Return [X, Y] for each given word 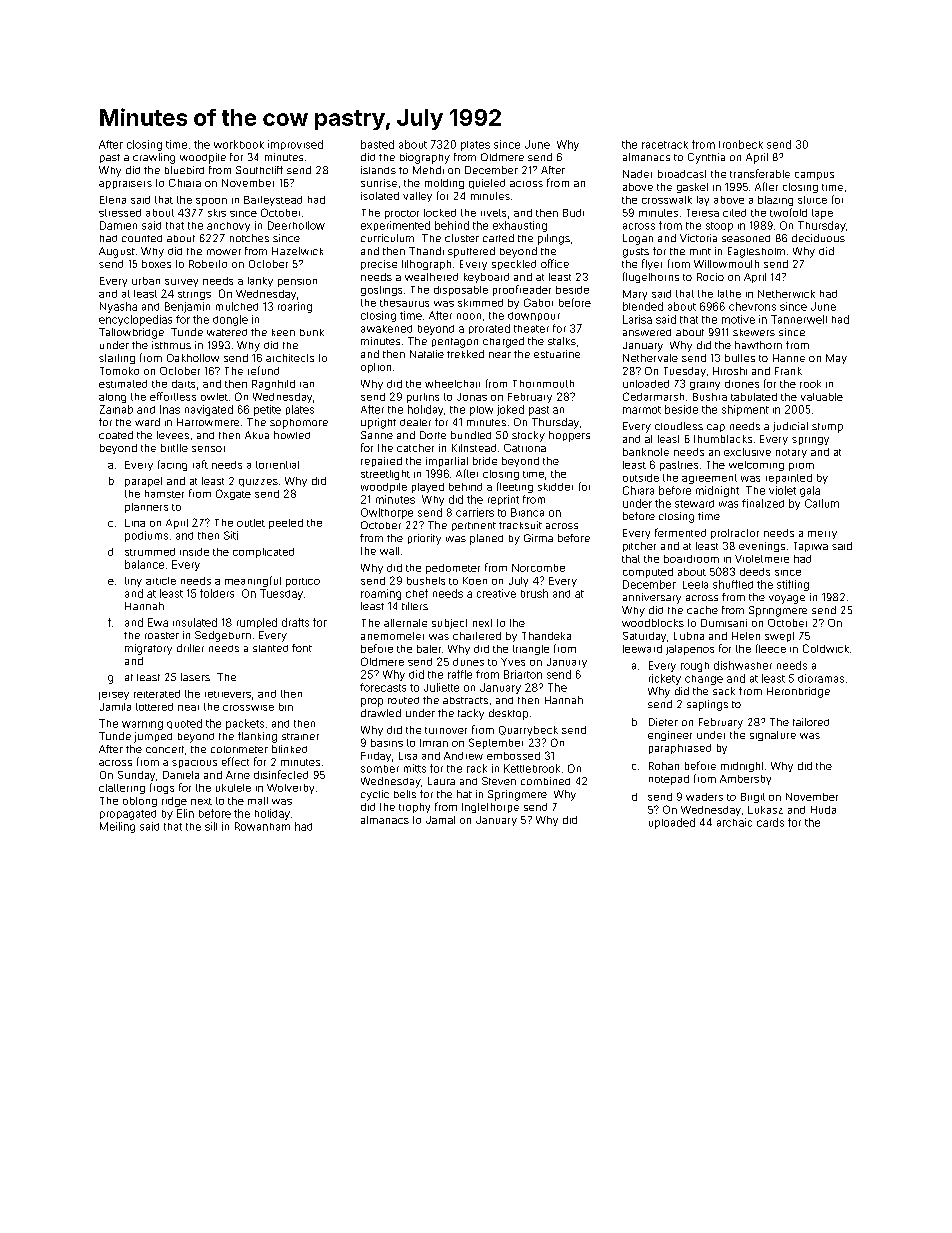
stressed [120, 213]
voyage [787, 599]
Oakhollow [193, 358]
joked [510, 410]
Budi [573, 213]
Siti [231, 535]
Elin [185, 813]
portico [303, 582]
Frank [788, 371]
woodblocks [653, 623]
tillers [415, 606]
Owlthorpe [387, 513]
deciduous [818, 238]
